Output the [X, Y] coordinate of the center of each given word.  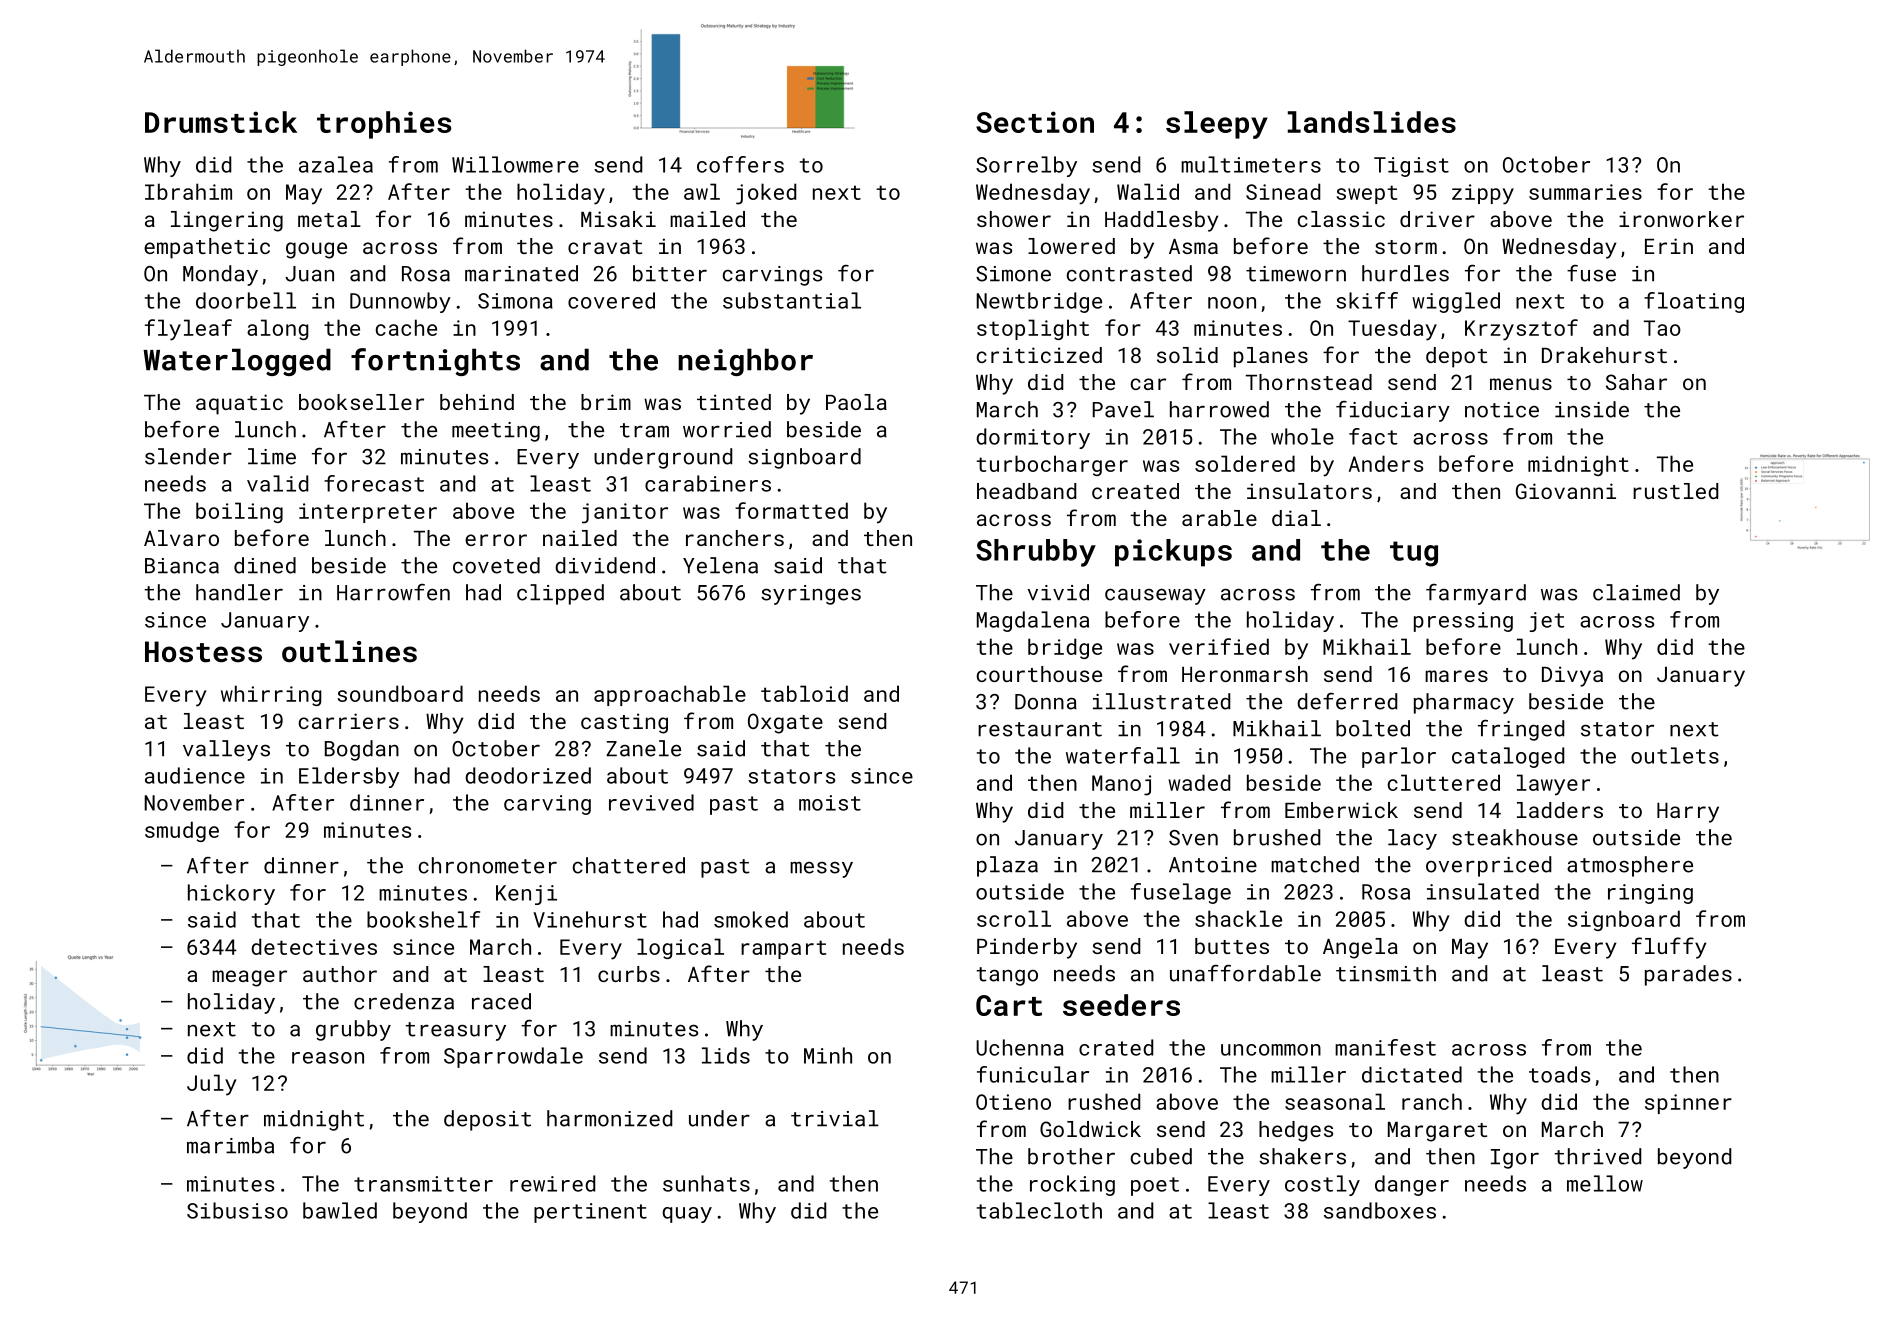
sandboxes [1380, 1210]
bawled [340, 1210]
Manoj [1121, 785]
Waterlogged [237, 362]
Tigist [1411, 167]
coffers [740, 164]
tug [1414, 554]
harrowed [1219, 409]
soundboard [400, 693]
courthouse [1039, 674]
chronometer [488, 865]
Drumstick [221, 122]
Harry [1688, 813]
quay [687, 1215]
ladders [1560, 810]
